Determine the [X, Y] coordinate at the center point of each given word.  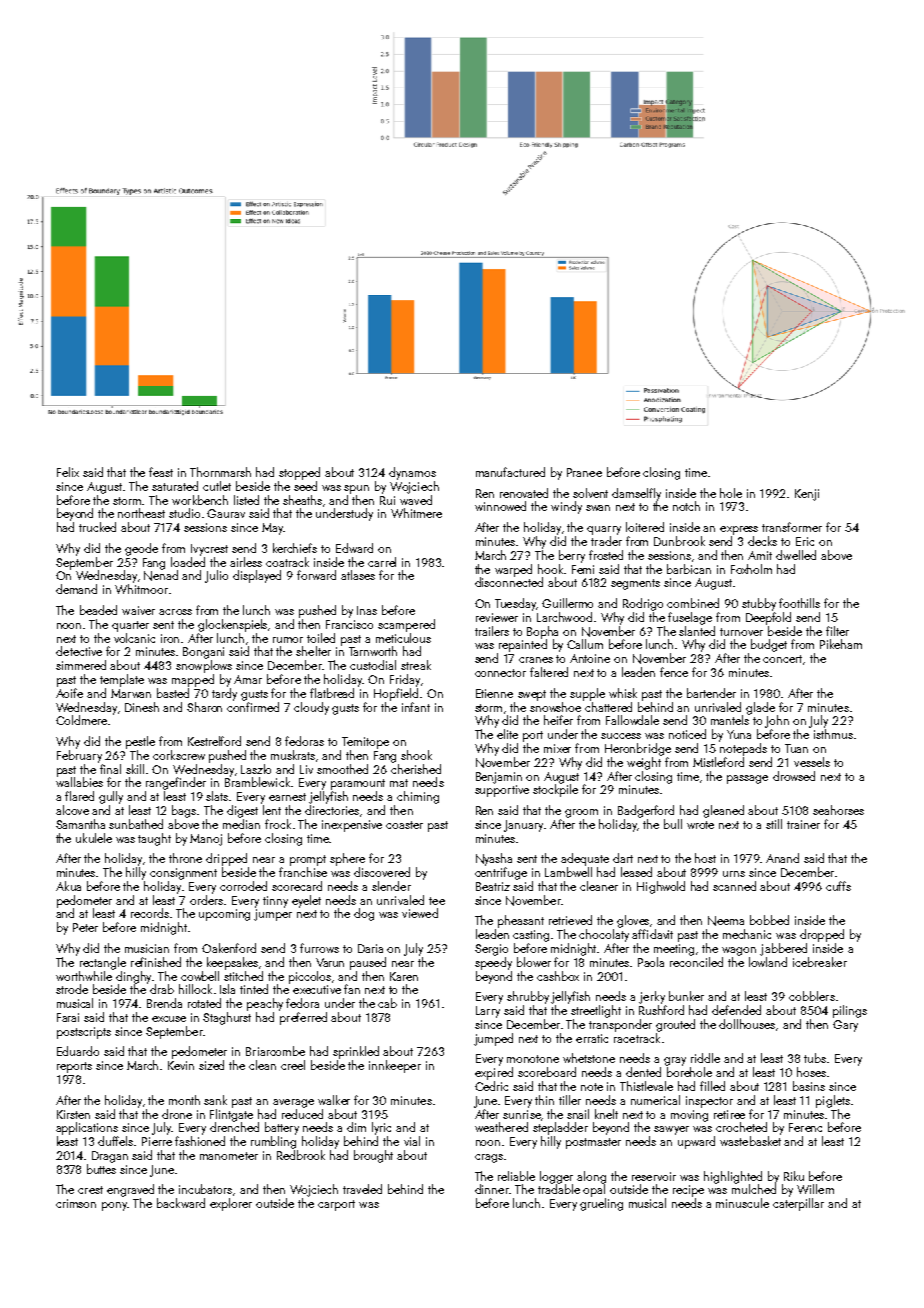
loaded [188, 562]
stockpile [555, 790]
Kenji [807, 495]
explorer [231, 1204]
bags [185, 811]
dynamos [412, 473]
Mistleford [718, 762]
